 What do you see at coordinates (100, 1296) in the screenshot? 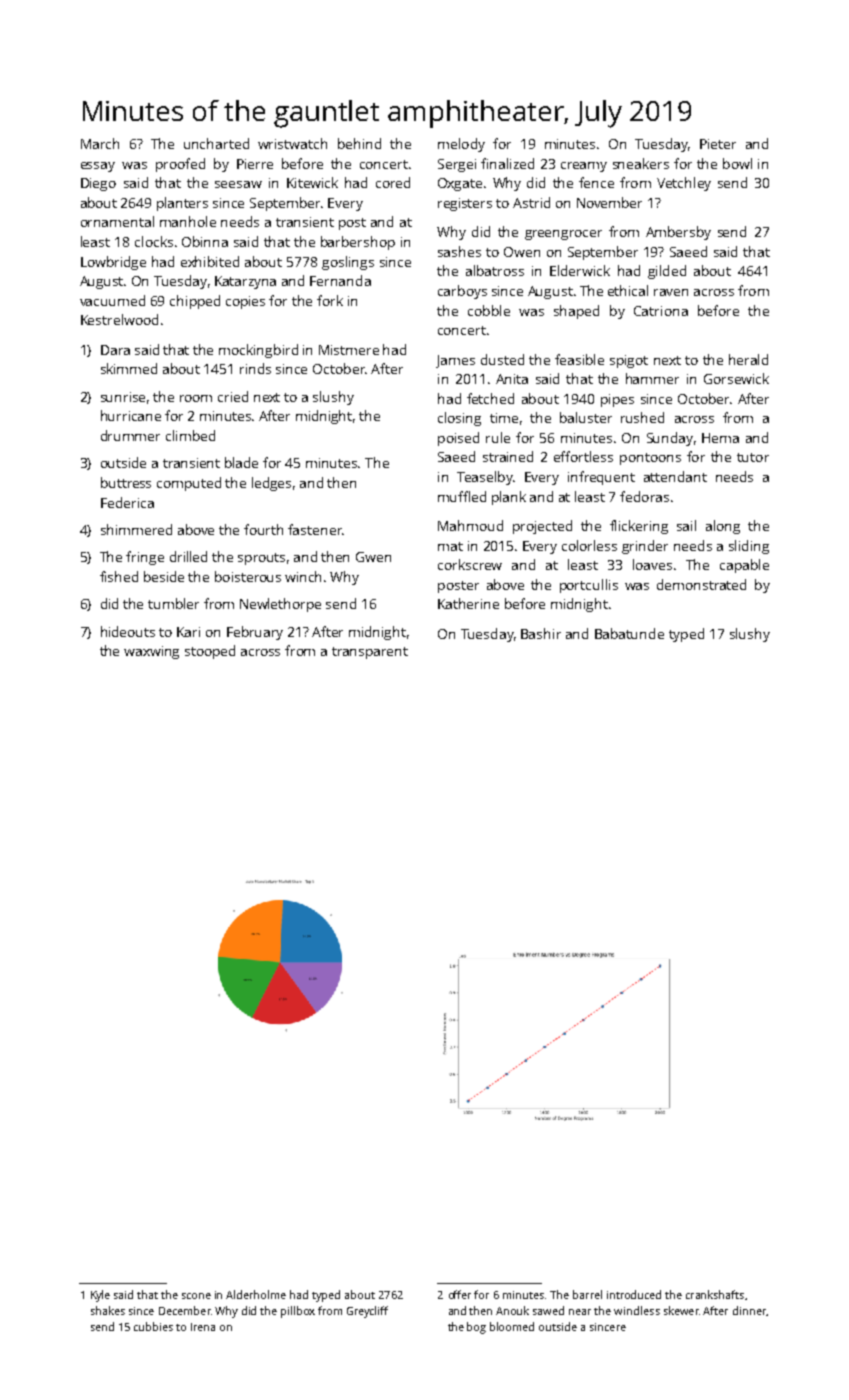
I see `Kyle` at bounding box center [100, 1296].
